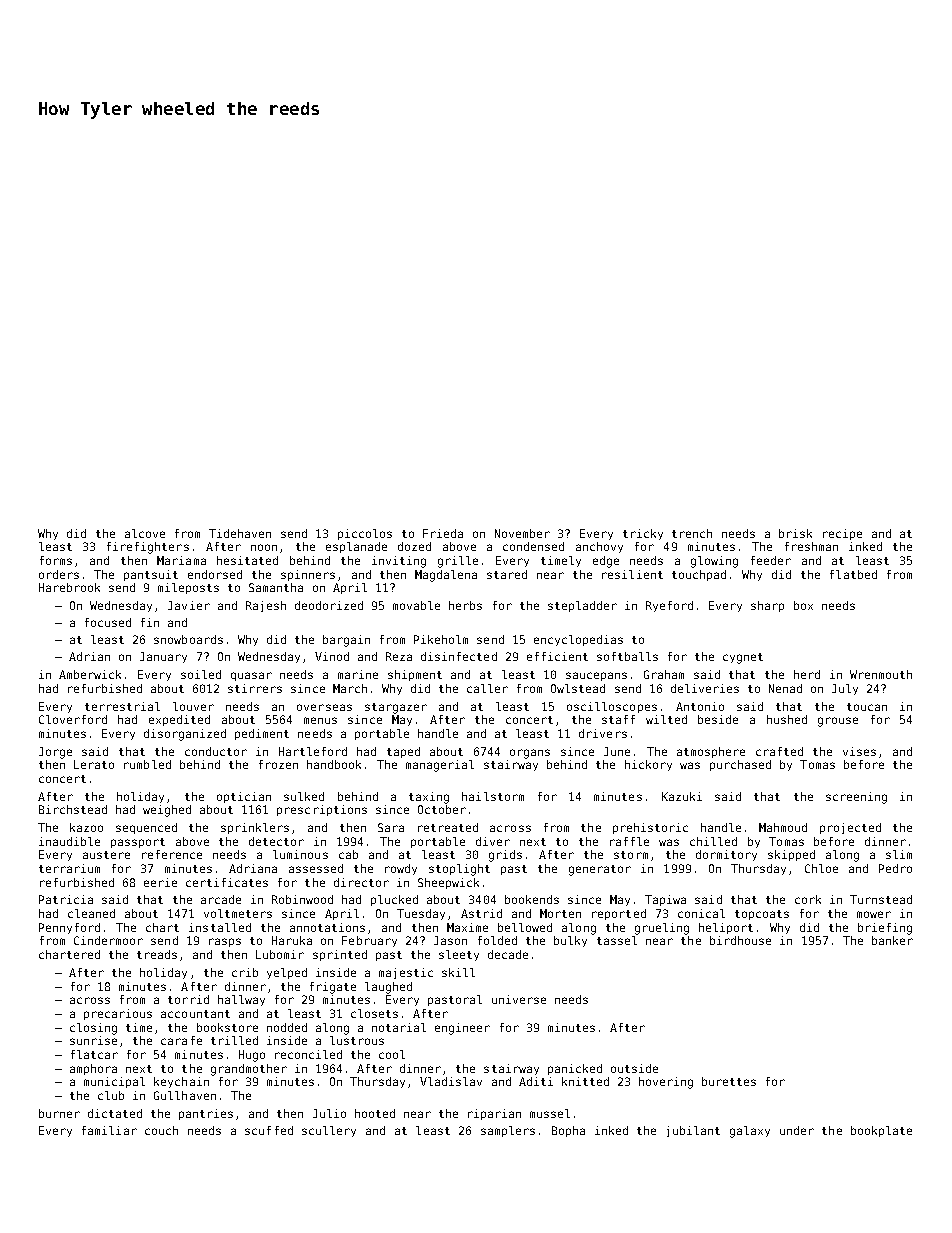 This document has height=1233, width=952. What do you see at coordinates (874, 914) in the document?
I see `mower` at bounding box center [874, 914].
